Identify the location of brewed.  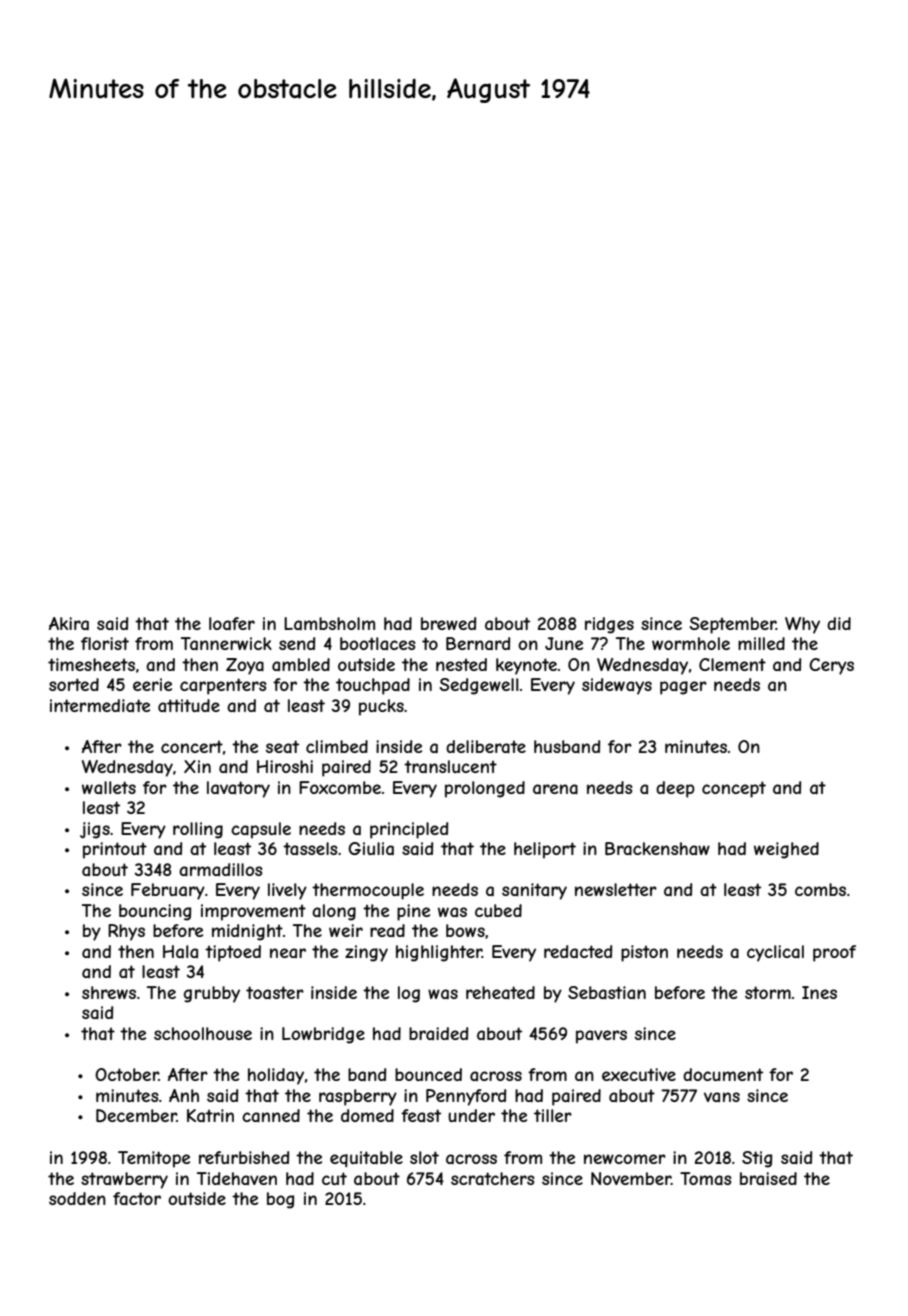
(448, 623).
